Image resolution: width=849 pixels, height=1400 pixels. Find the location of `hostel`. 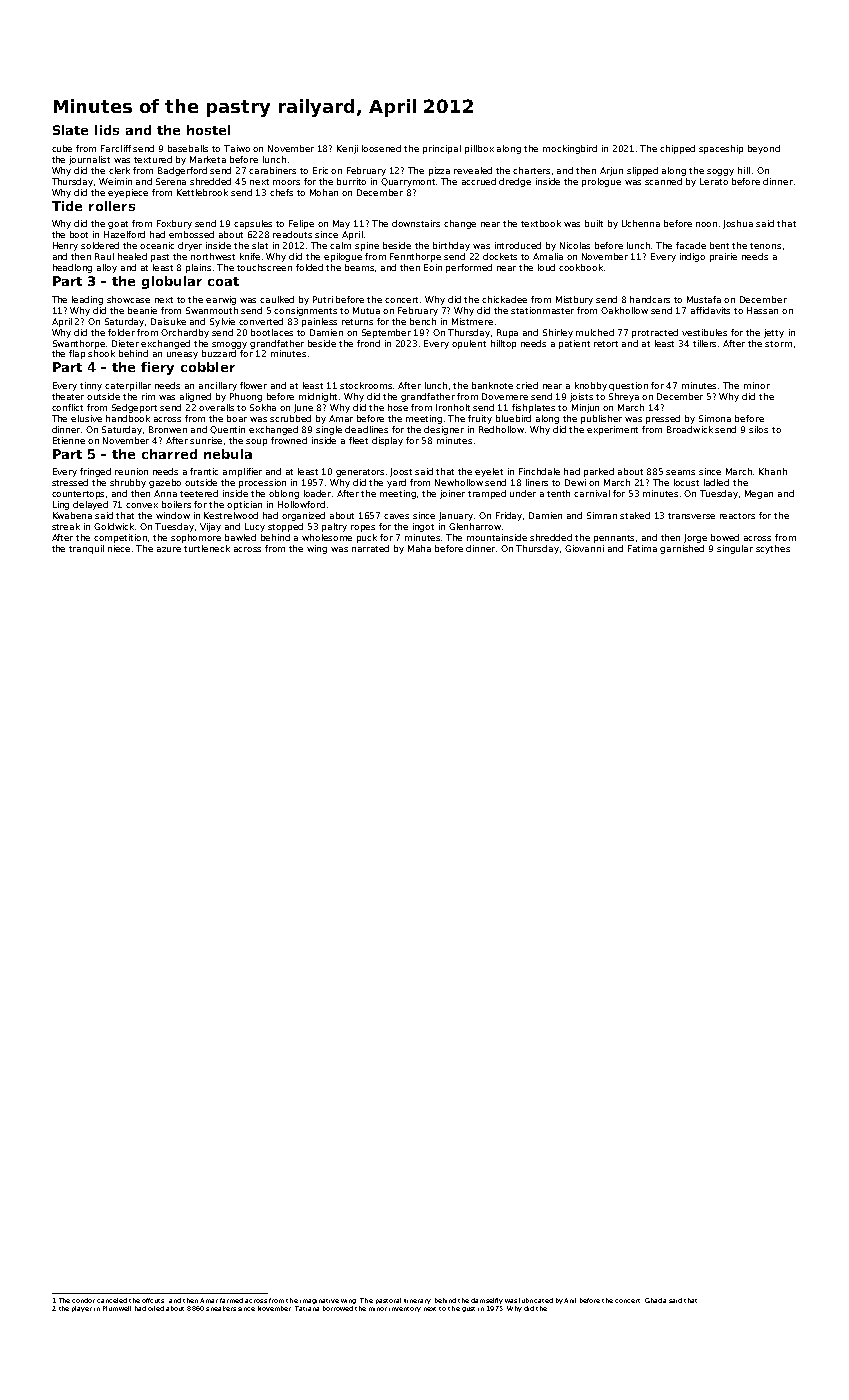

hostel is located at coordinates (208, 130).
